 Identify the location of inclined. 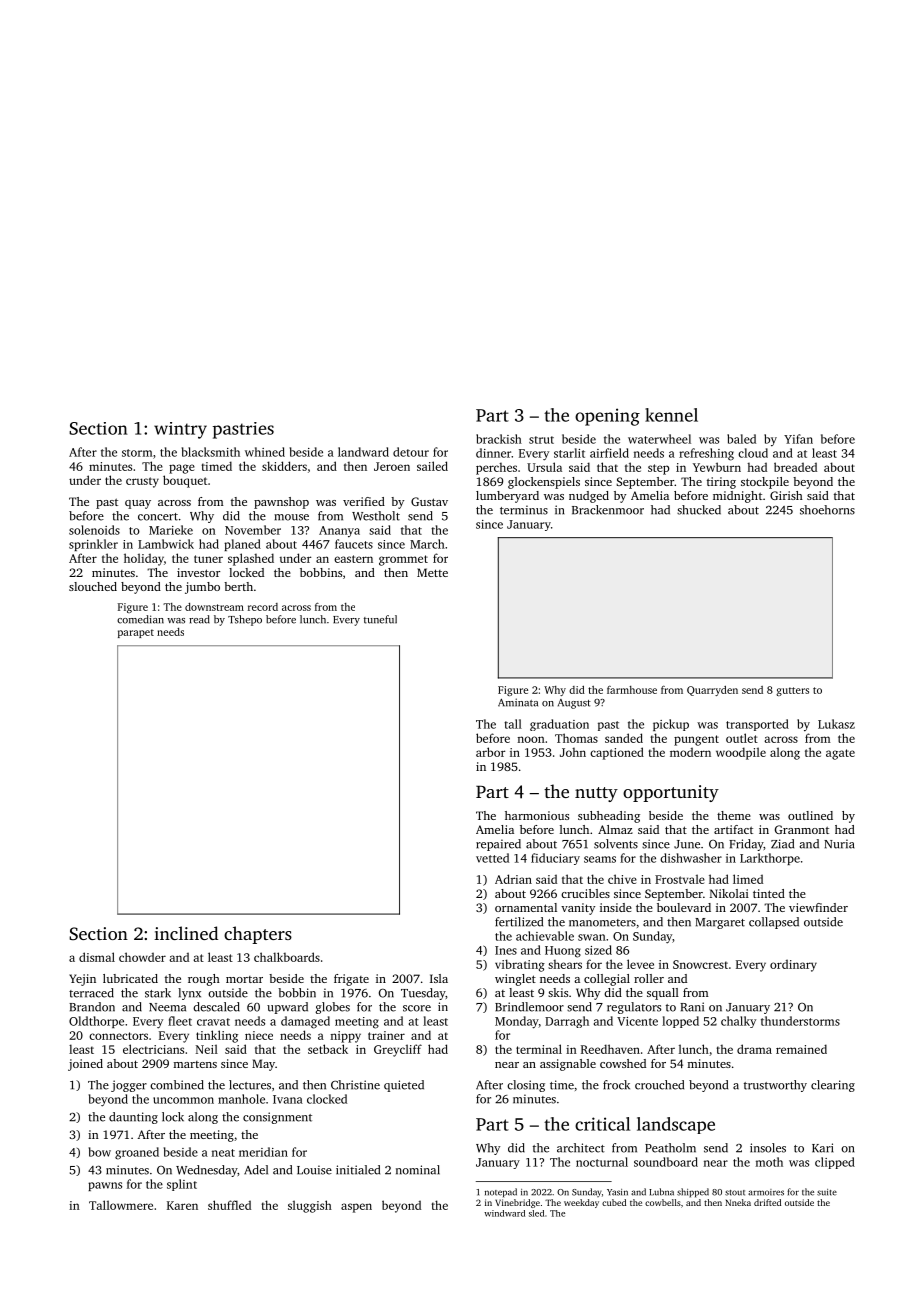
(186, 933).
